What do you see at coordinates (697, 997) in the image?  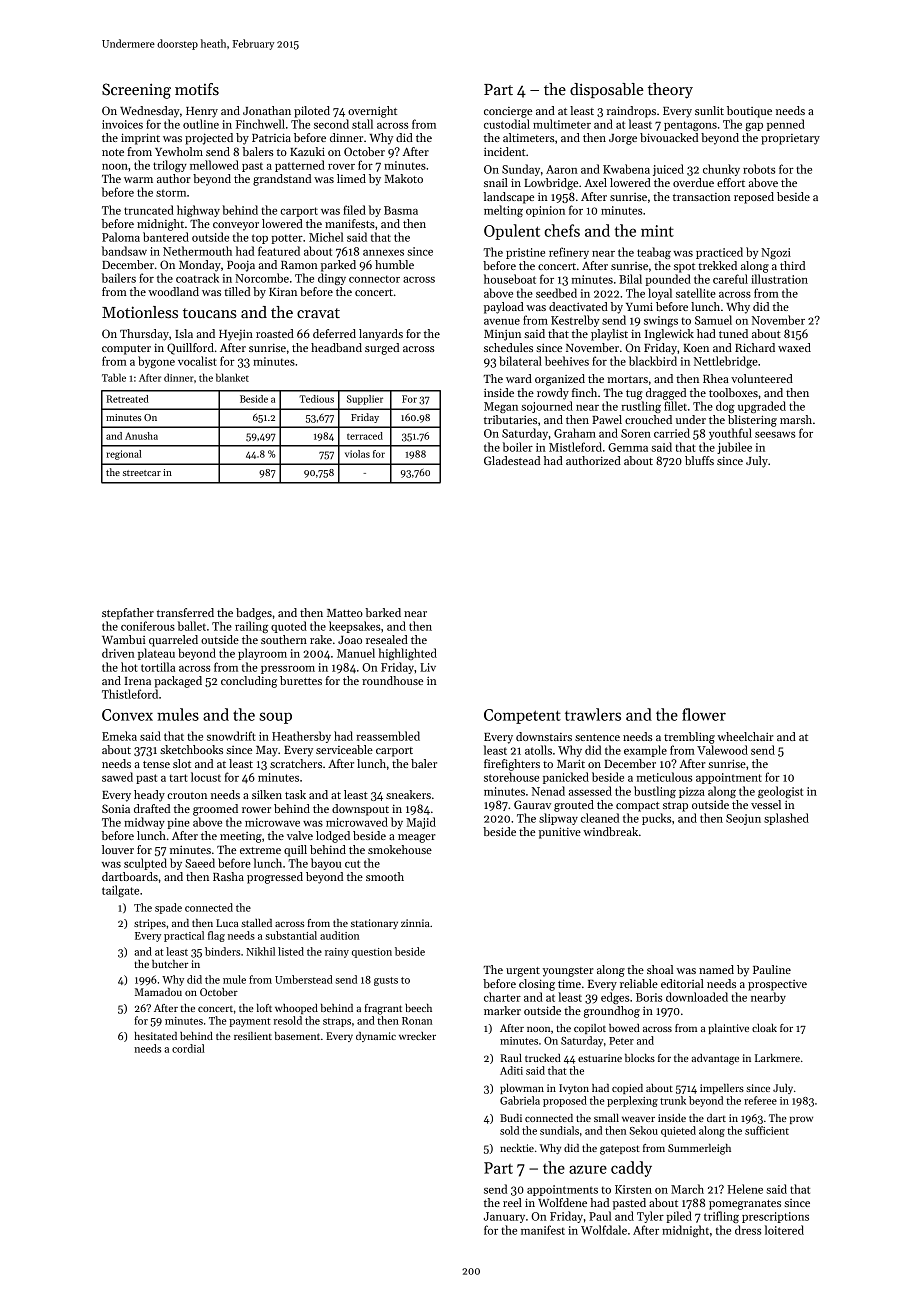 I see `downloaded` at bounding box center [697, 997].
